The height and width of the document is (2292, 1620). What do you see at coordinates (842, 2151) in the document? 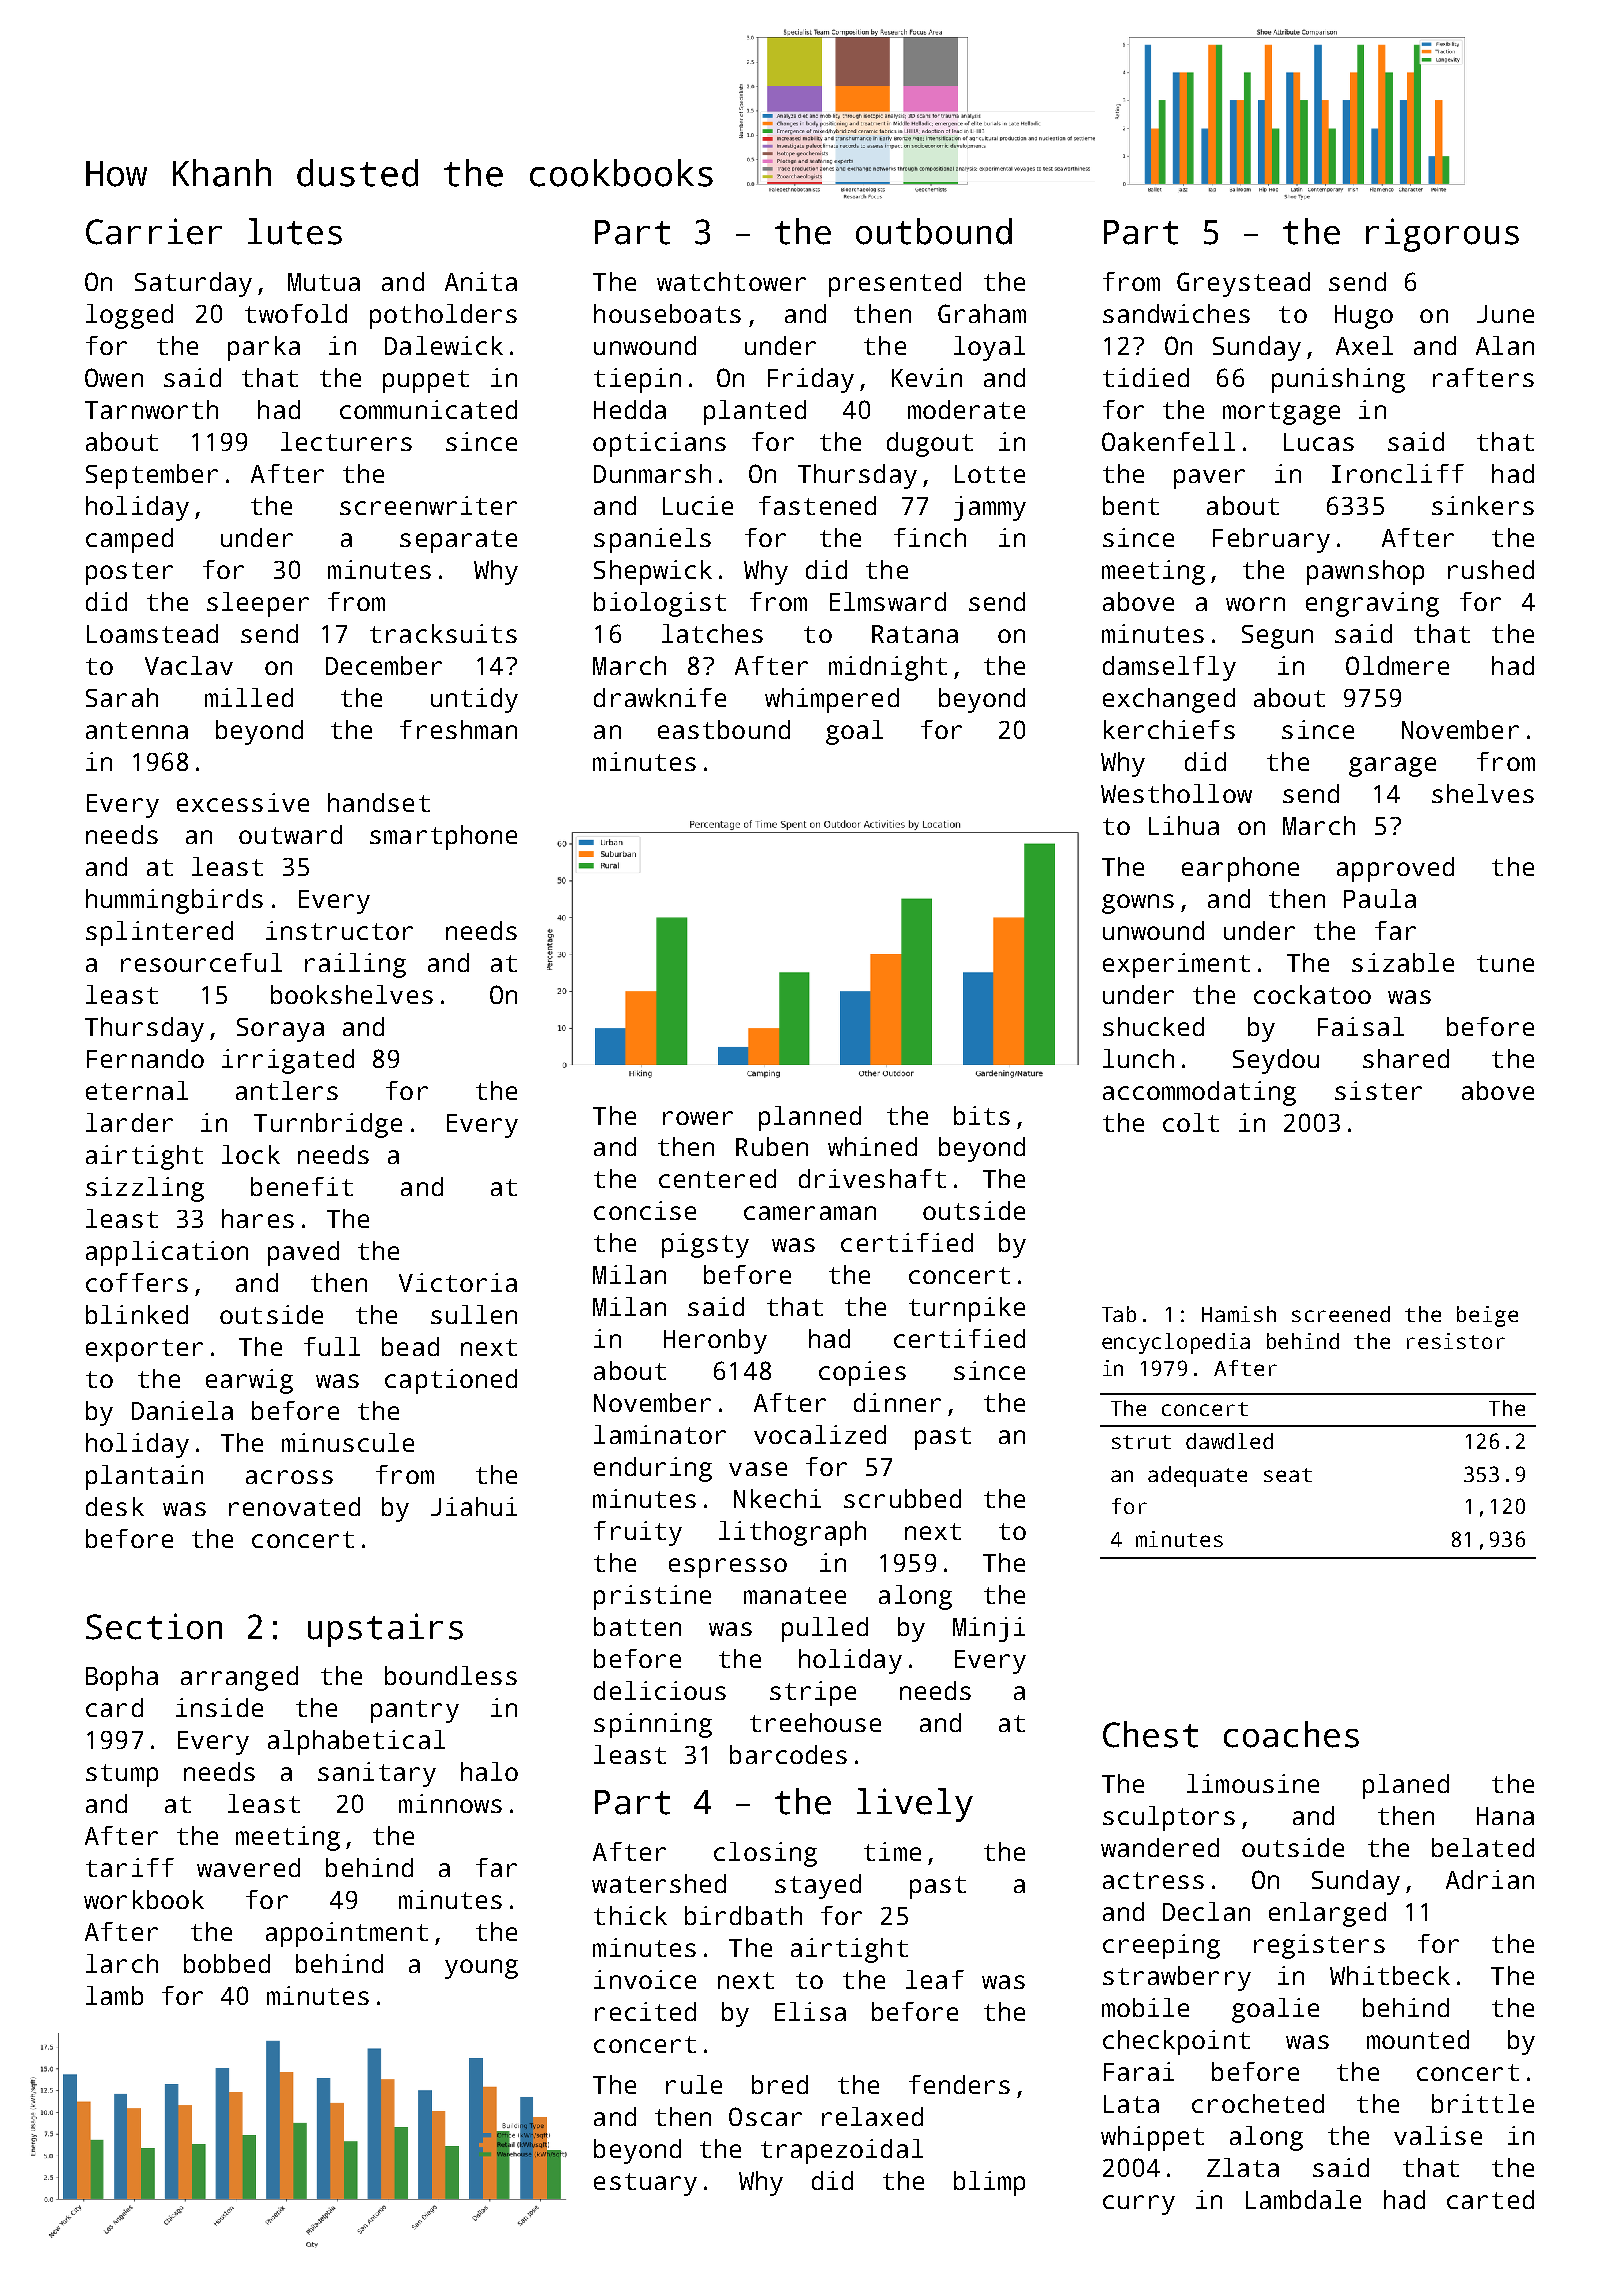
I see `trapezoidal` at bounding box center [842, 2151].
